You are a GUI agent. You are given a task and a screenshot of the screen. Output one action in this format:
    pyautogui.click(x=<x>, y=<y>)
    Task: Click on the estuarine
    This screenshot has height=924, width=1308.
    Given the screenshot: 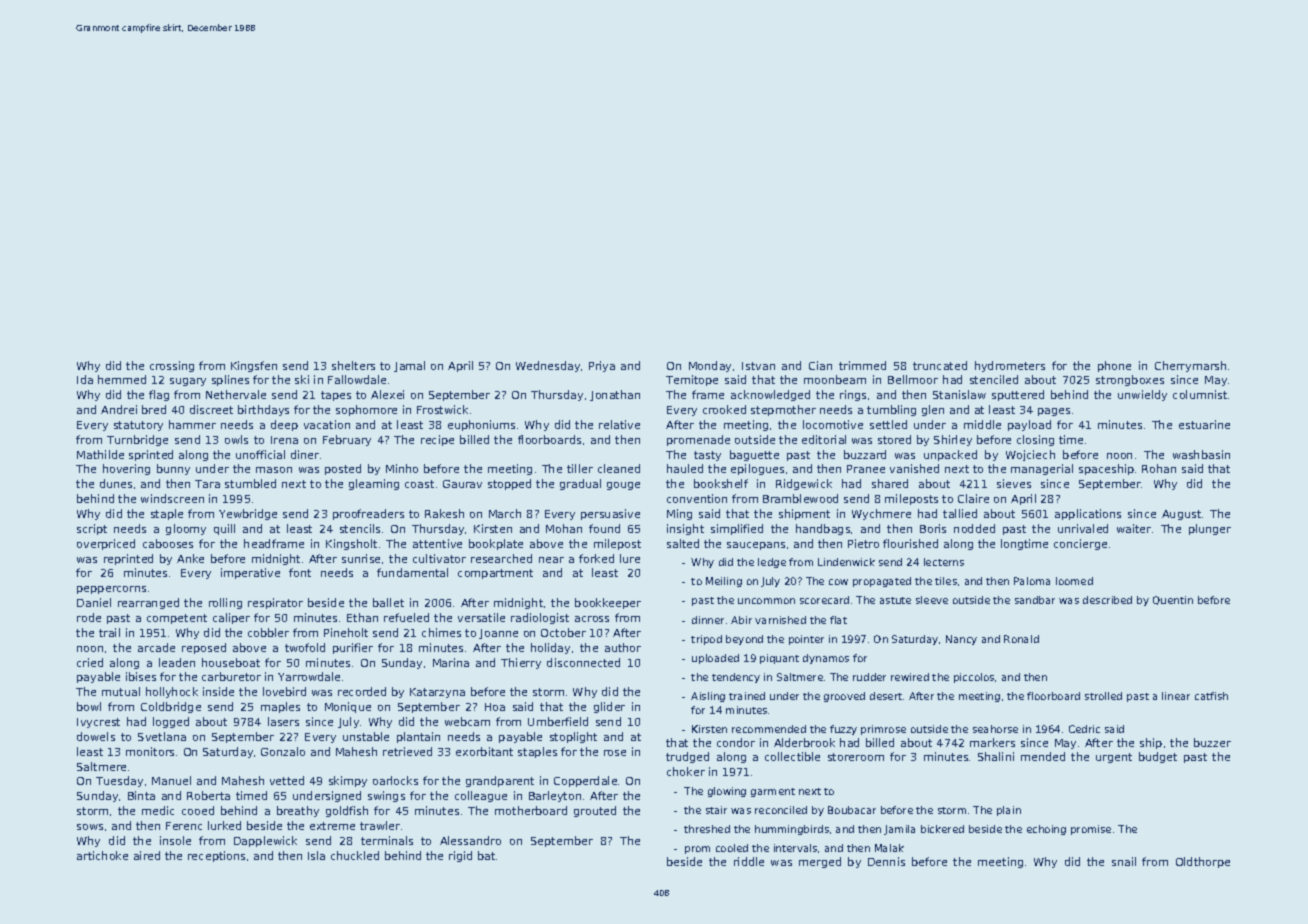 What is the action you would take?
    pyautogui.click(x=1204, y=424)
